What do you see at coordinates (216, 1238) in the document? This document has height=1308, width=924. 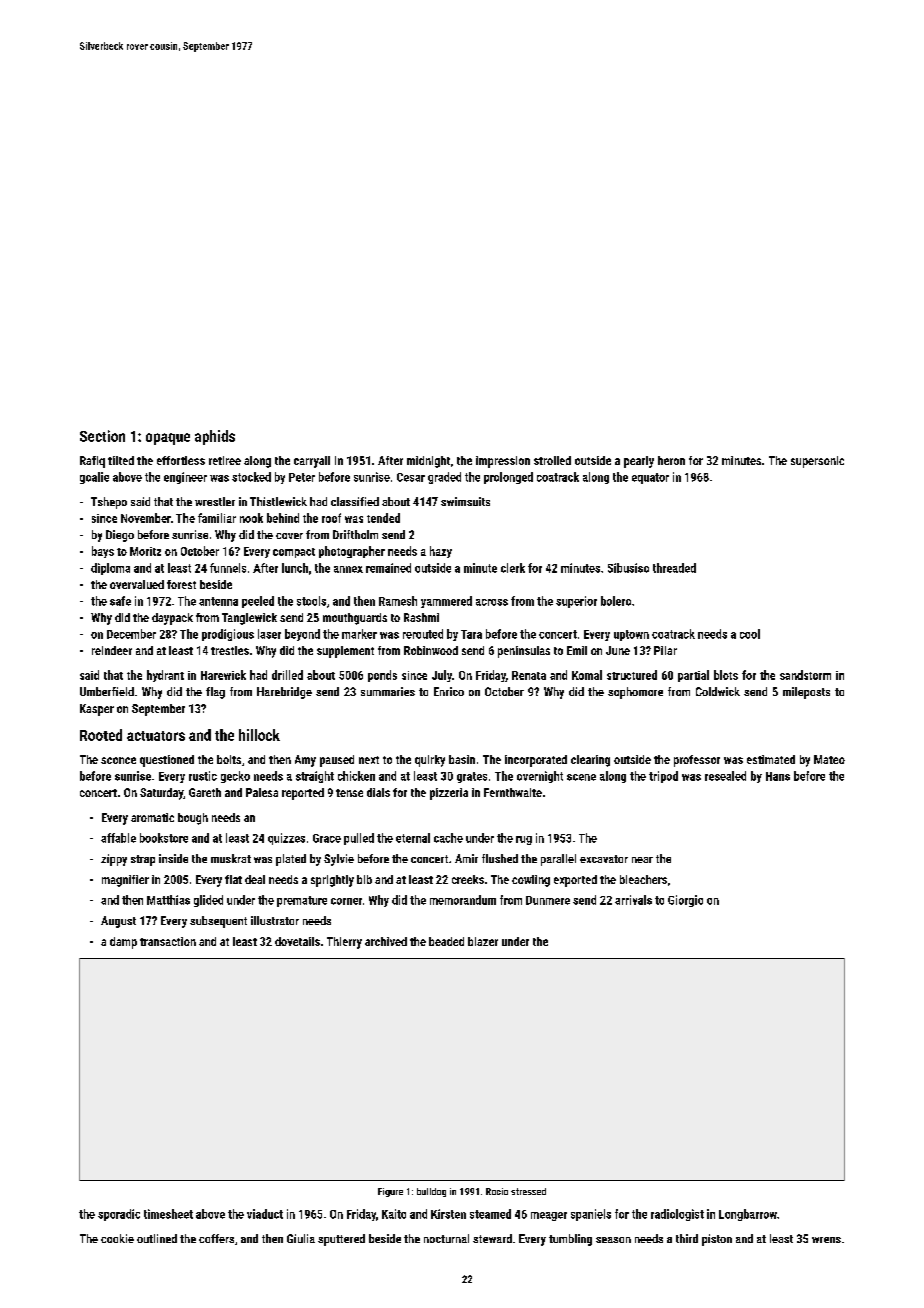 I see `coffers` at bounding box center [216, 1238].
